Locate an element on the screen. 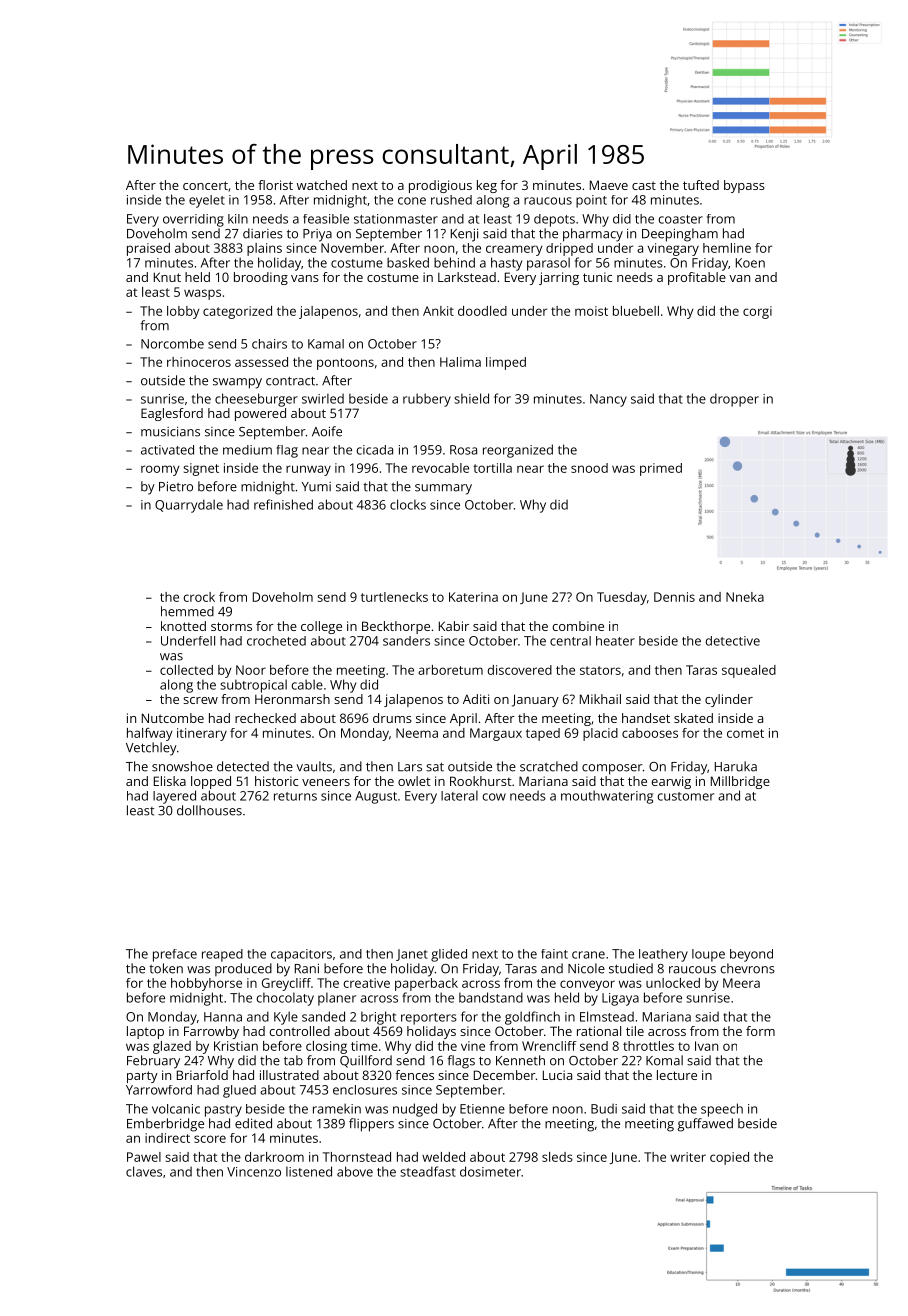  Vincenzo is located at coordinates (254, 1172).
